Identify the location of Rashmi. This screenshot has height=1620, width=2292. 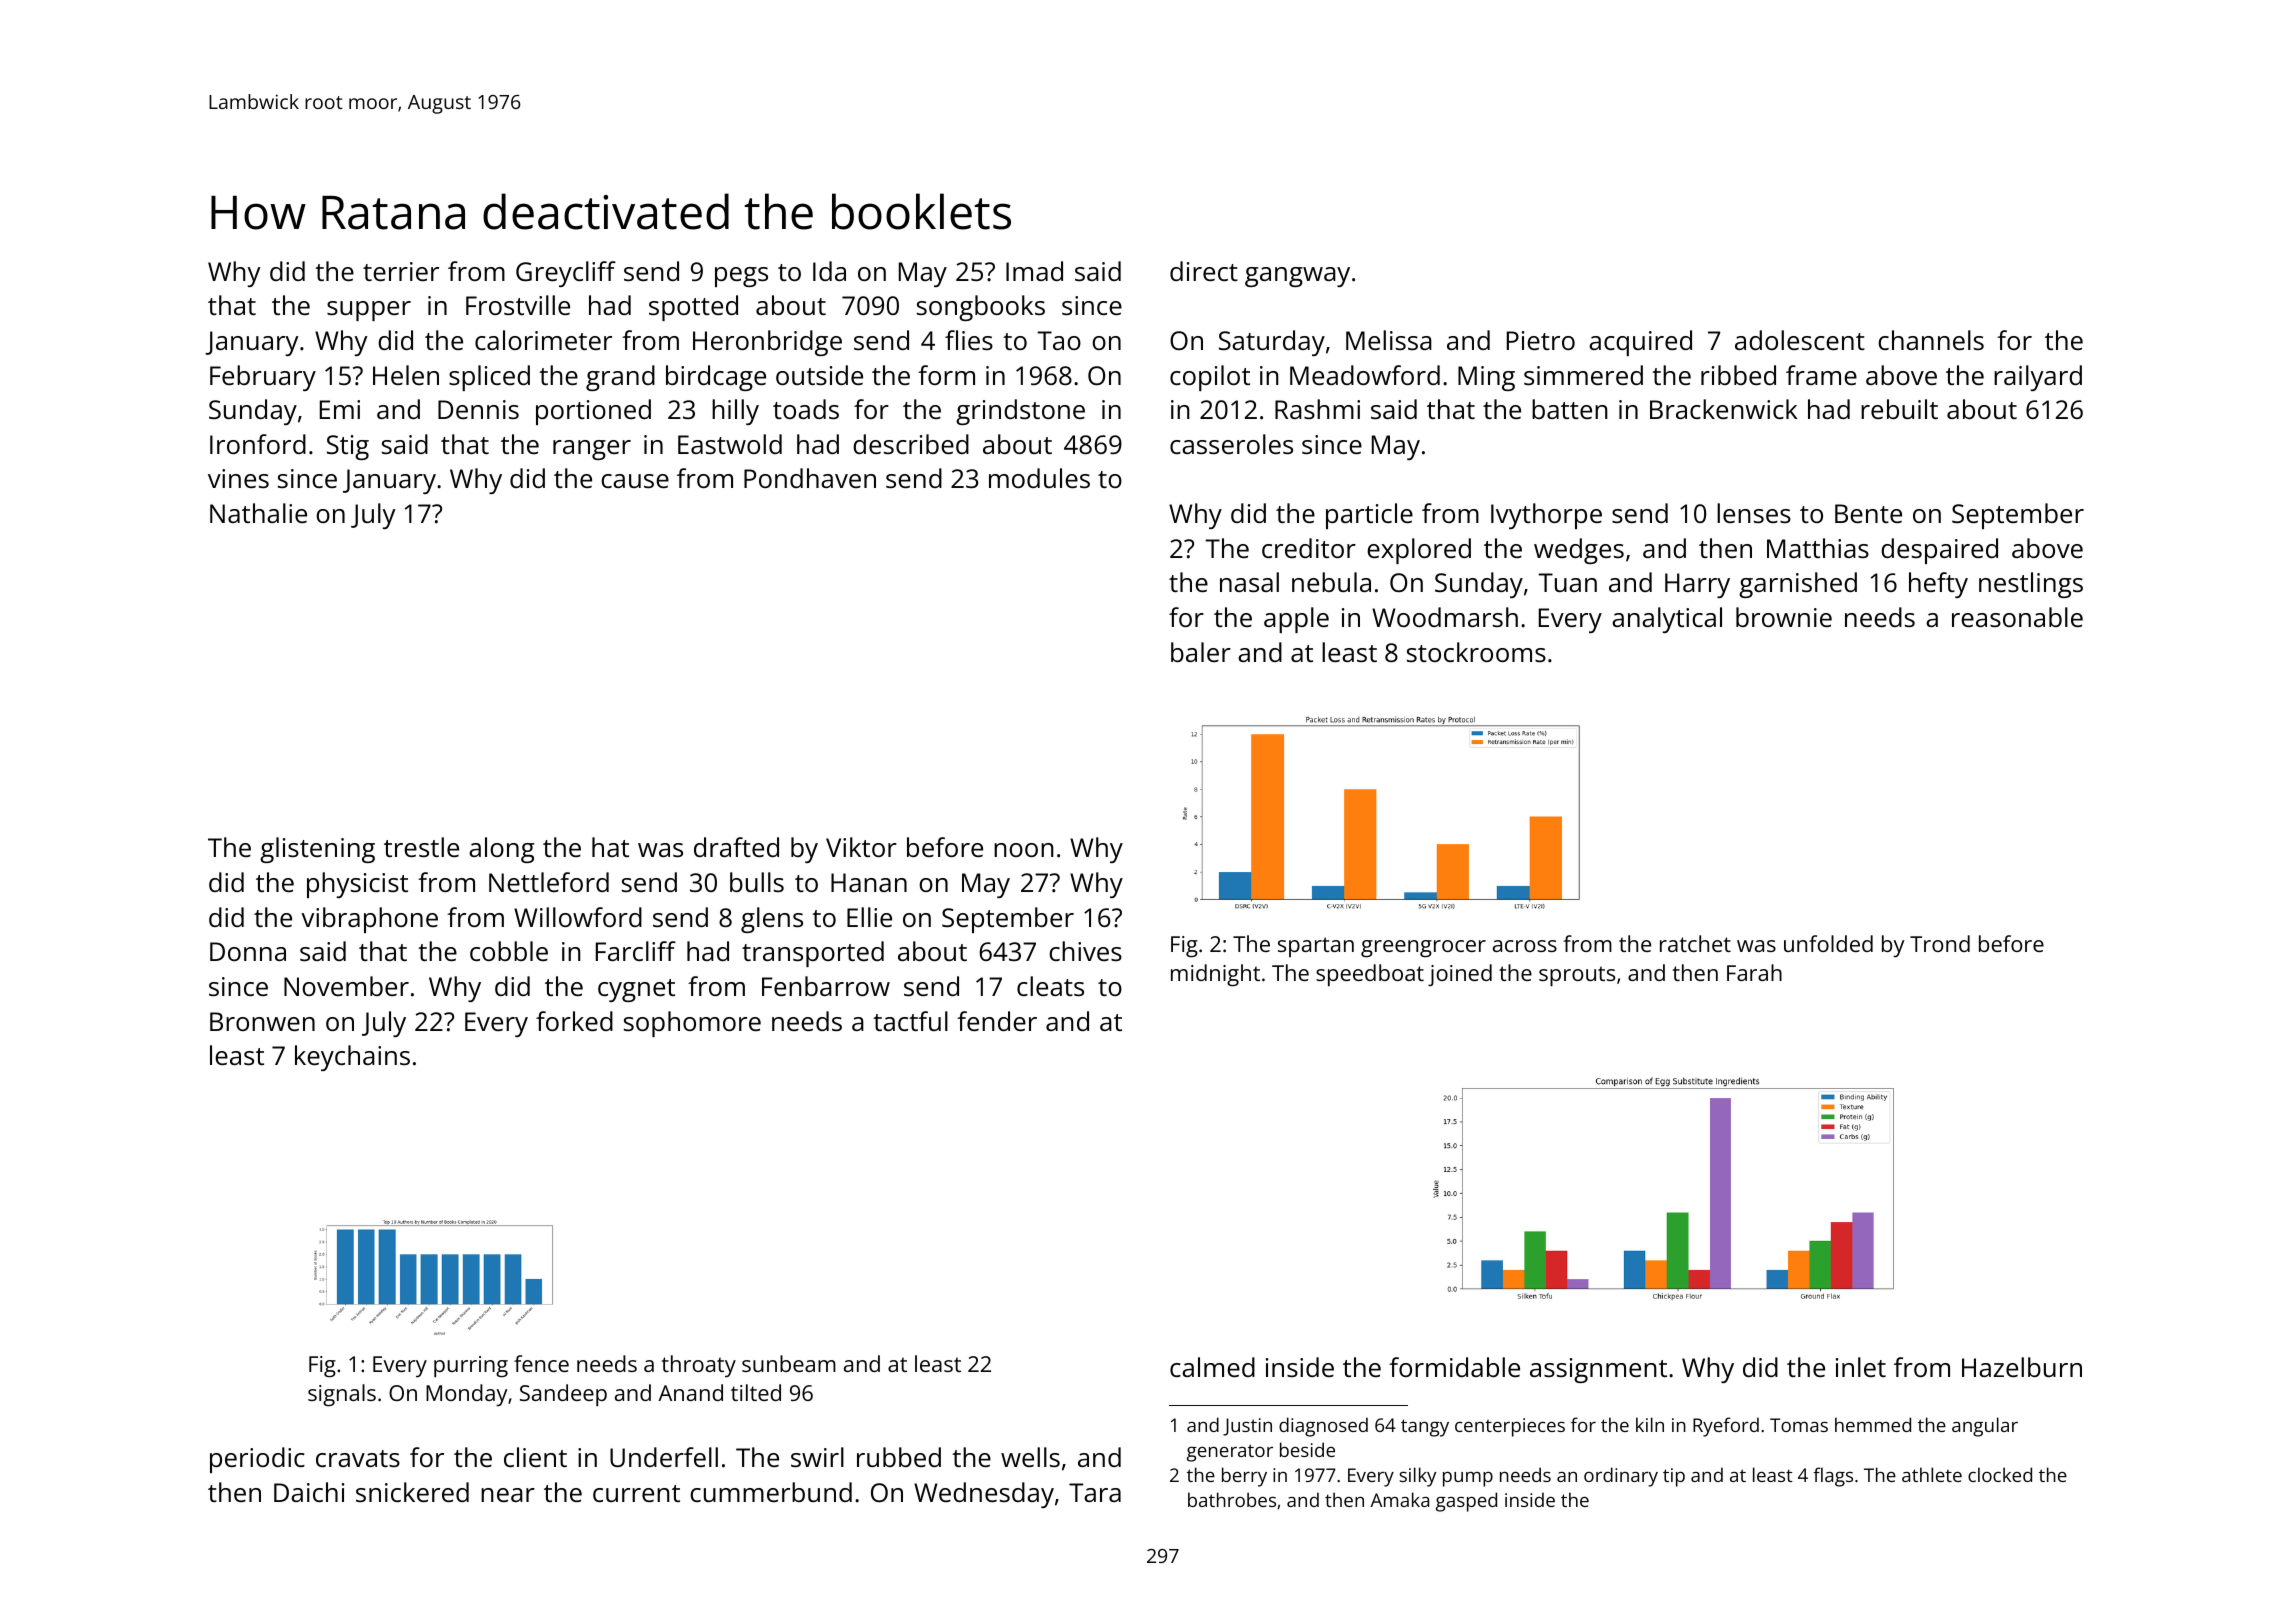
(1317, 409).
